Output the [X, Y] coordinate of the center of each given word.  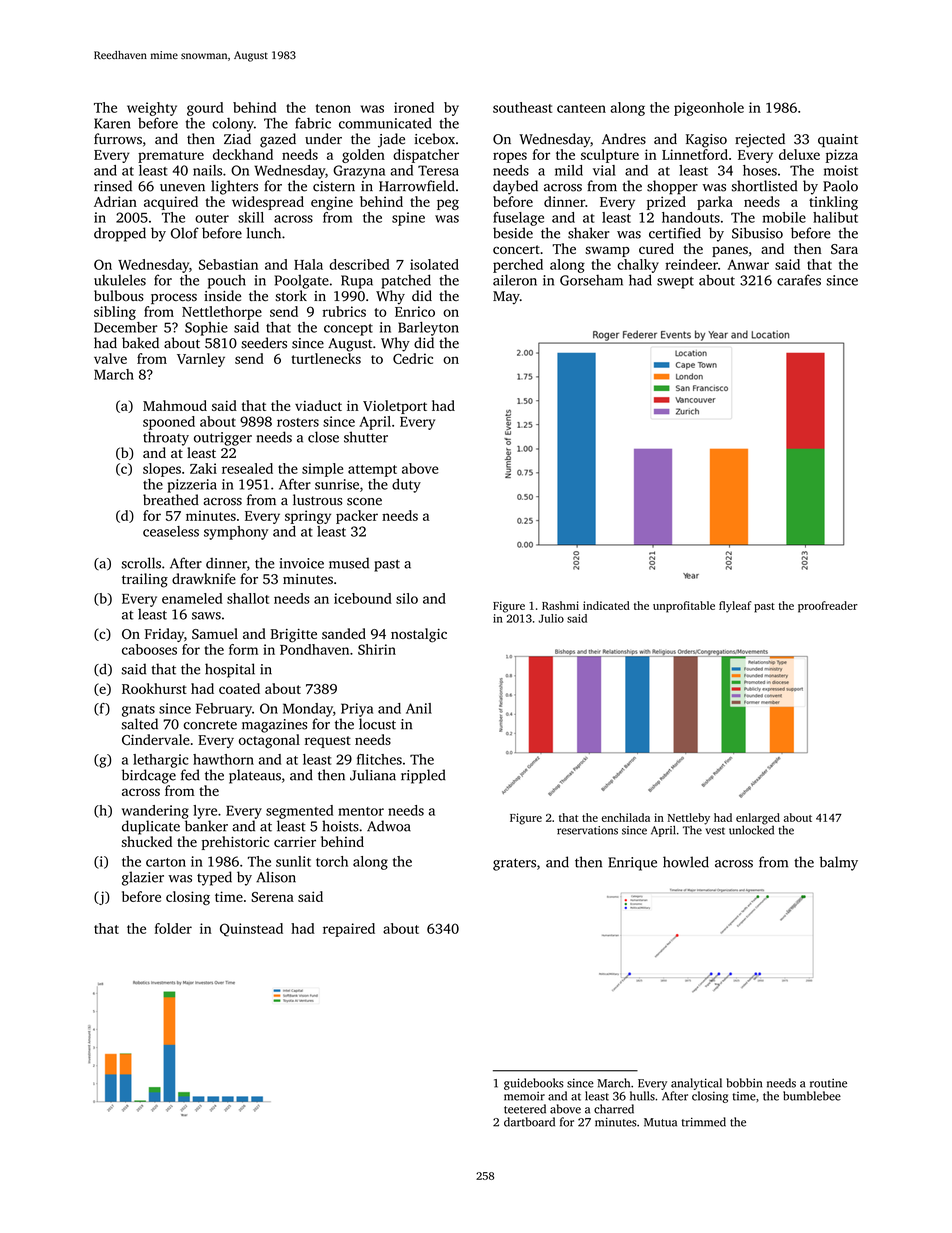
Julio [551, 618]
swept [675, 283]
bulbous [119, 296]
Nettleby [689, 819]
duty [406, 486]
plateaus [255, 776]
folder [173, 928]
